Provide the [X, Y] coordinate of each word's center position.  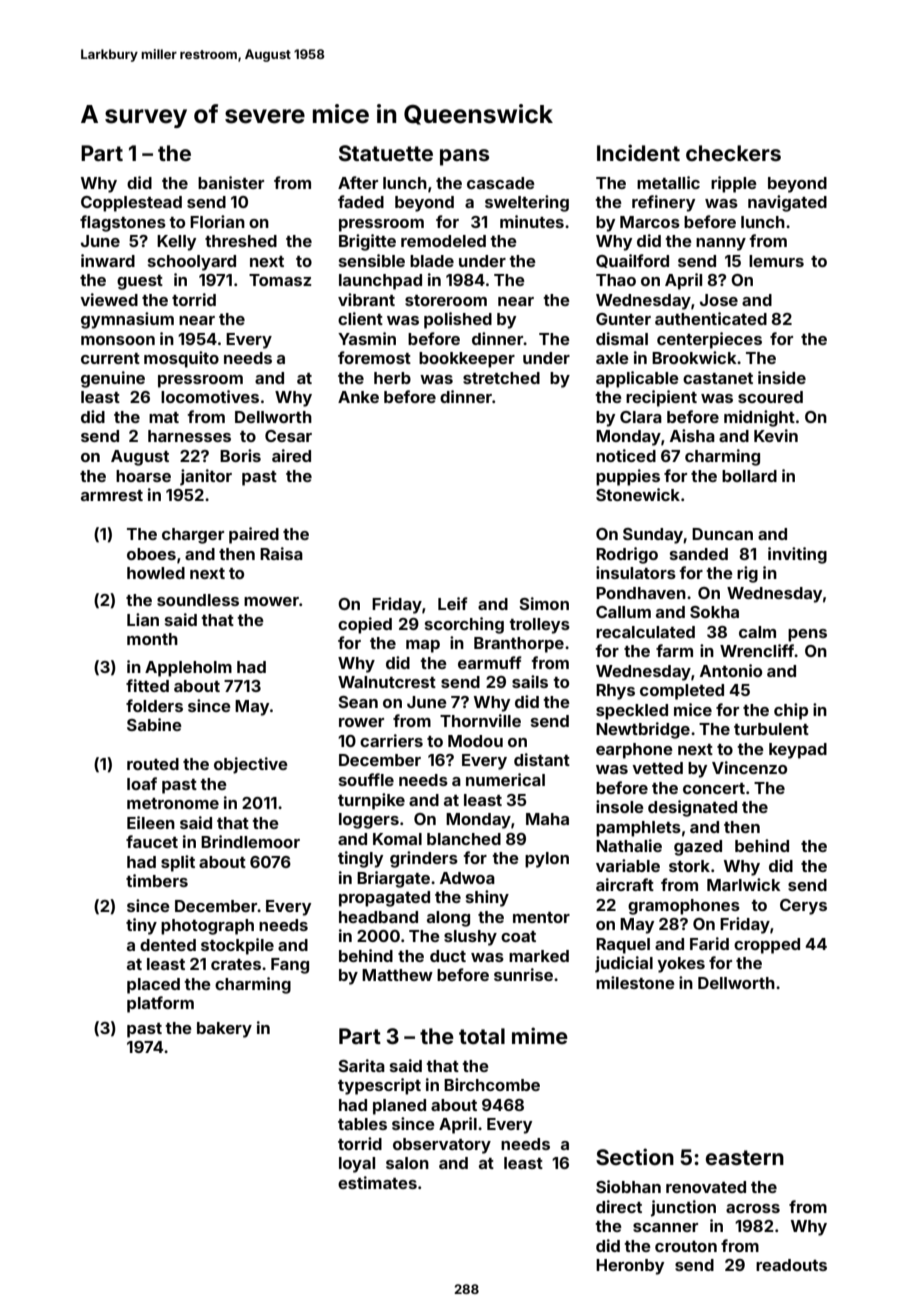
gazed [698, 848]
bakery [224, 1030]
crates [236, 964]
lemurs [776, 261]
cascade [501, 183]
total [482, 1036]
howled [156, 573]
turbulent [771, 729]
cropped [767, 946]
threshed [241, 241]
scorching [464, 625]
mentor [541, 917]
